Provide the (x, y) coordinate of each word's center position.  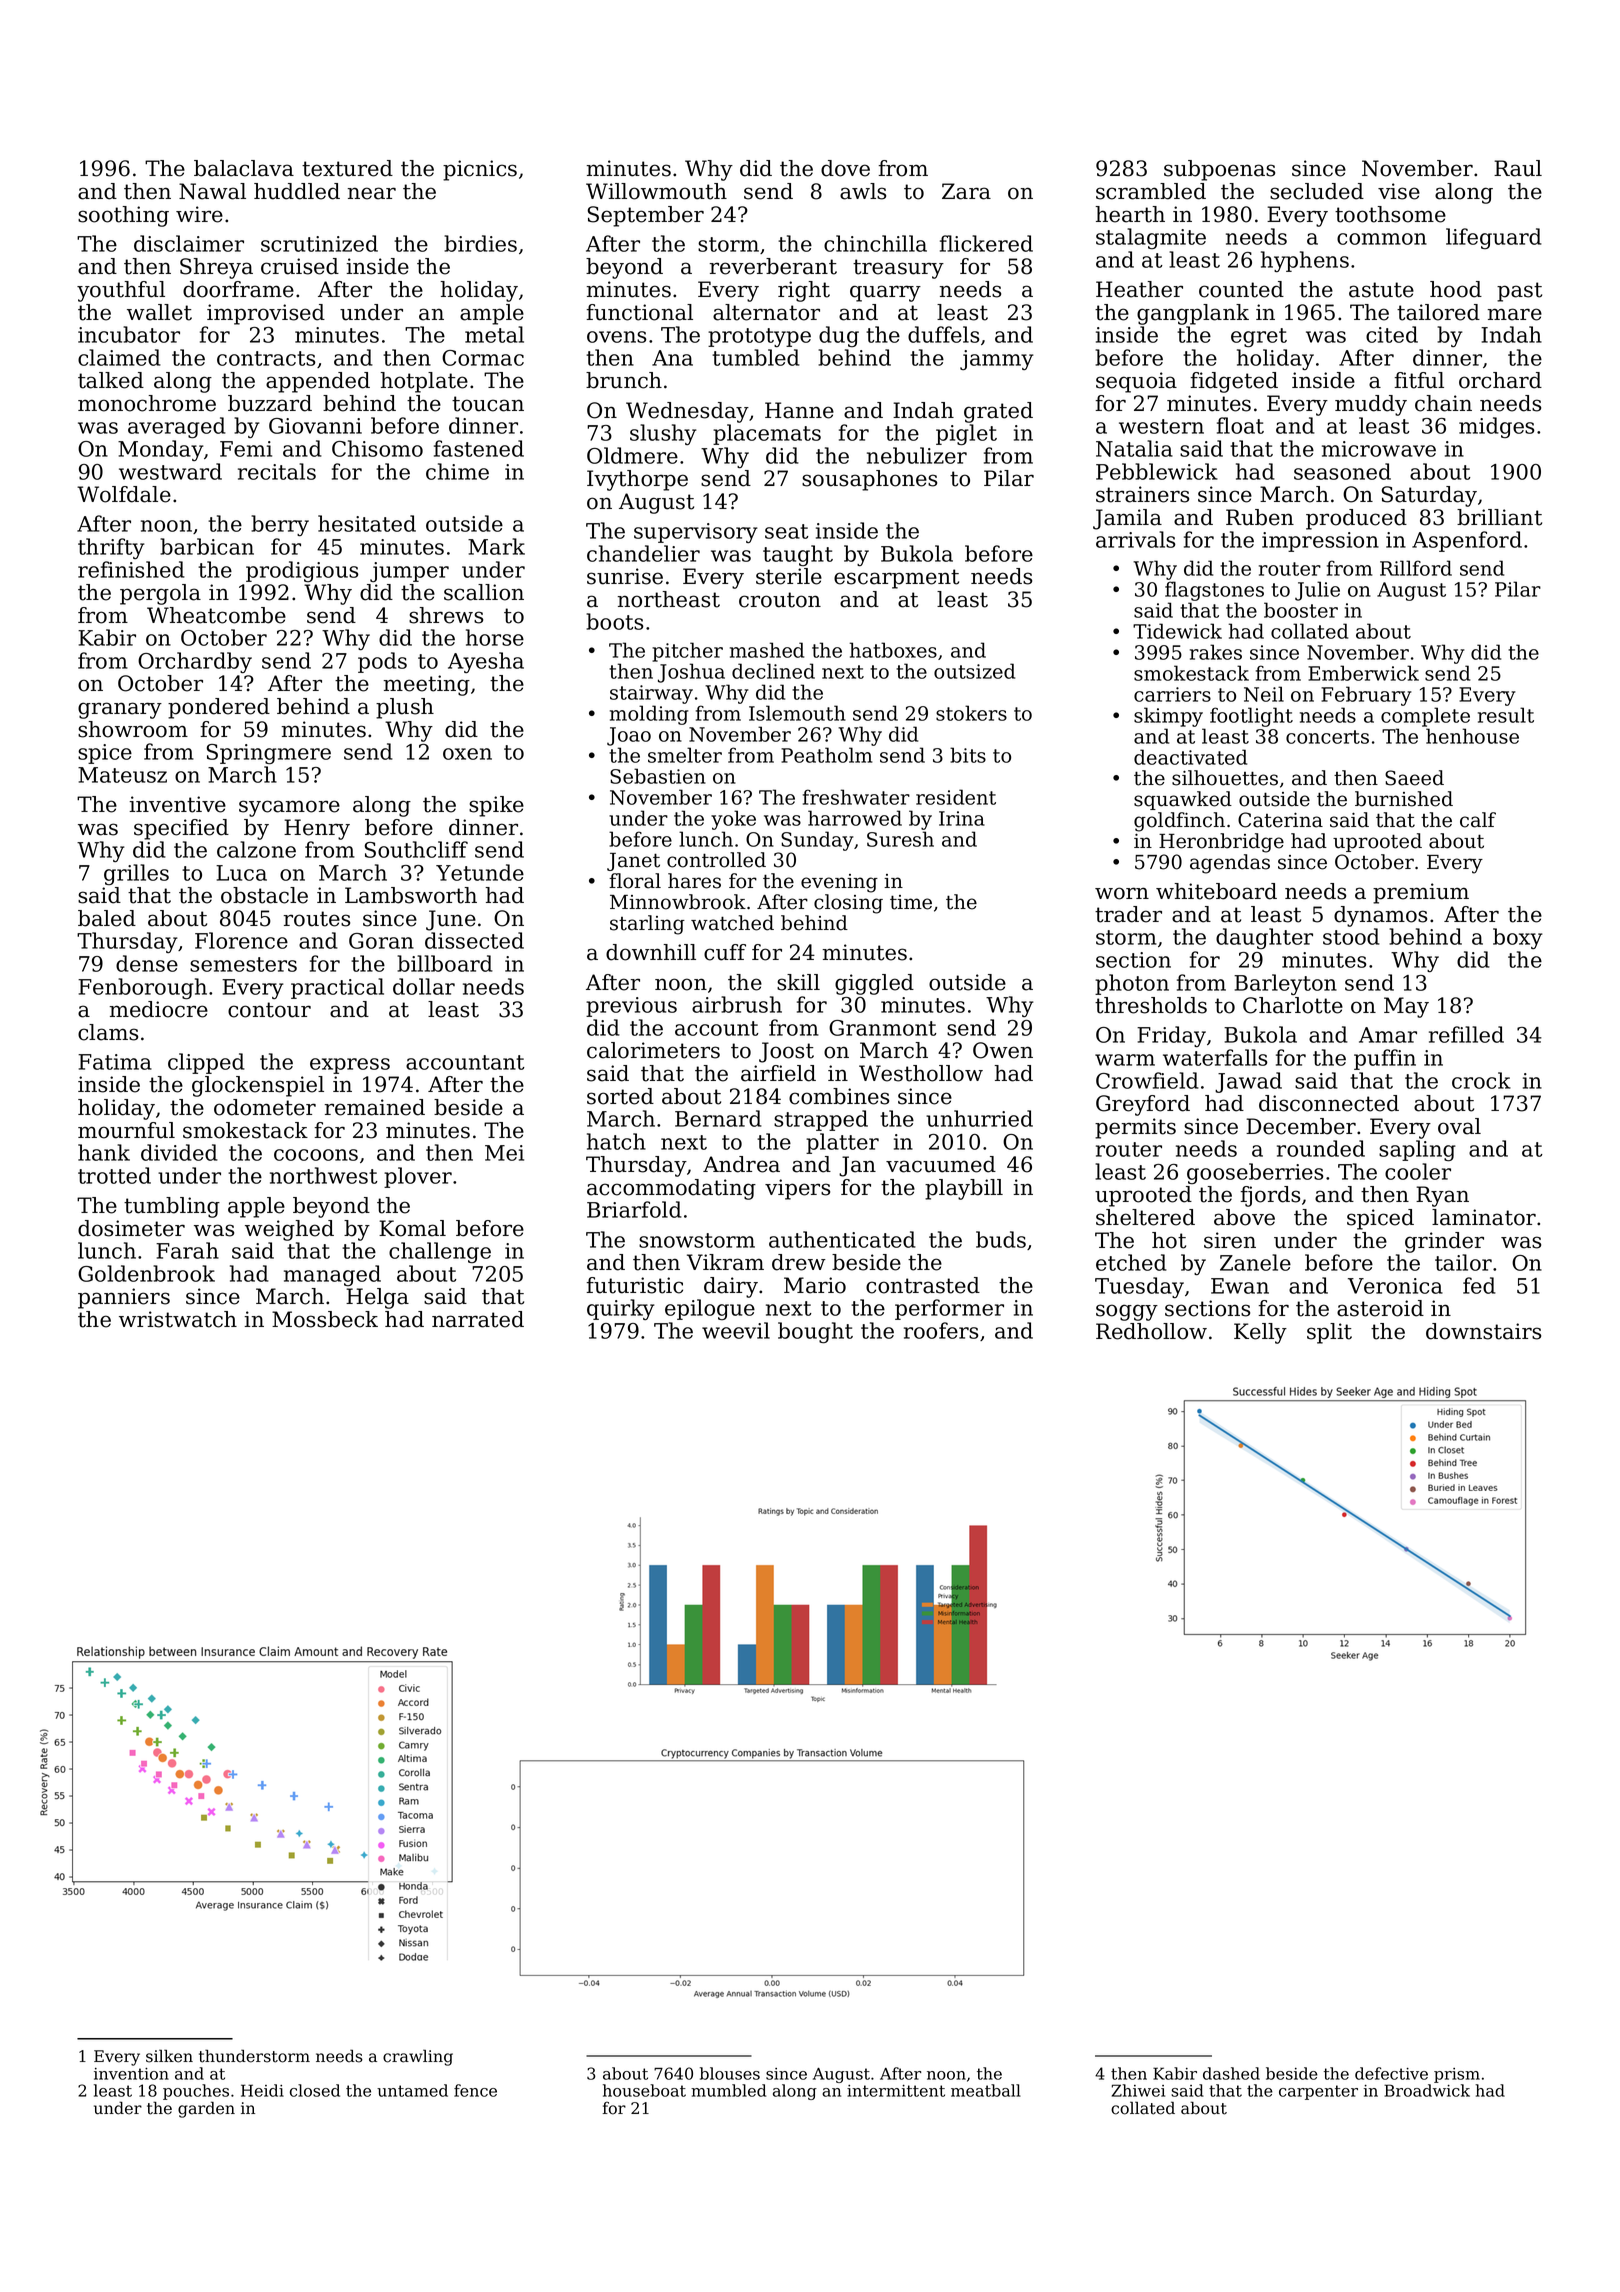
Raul (1518, 168)
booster (1301, 610)
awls (863, 191)
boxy (1518, 938)
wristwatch (178, 1319)
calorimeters (653, 1050)
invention (131, 2074)
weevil (736, 1330)
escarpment (896, 579)
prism (1457, 2075)
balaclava (244, 168)
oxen (467, 754)
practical (337, 988)
